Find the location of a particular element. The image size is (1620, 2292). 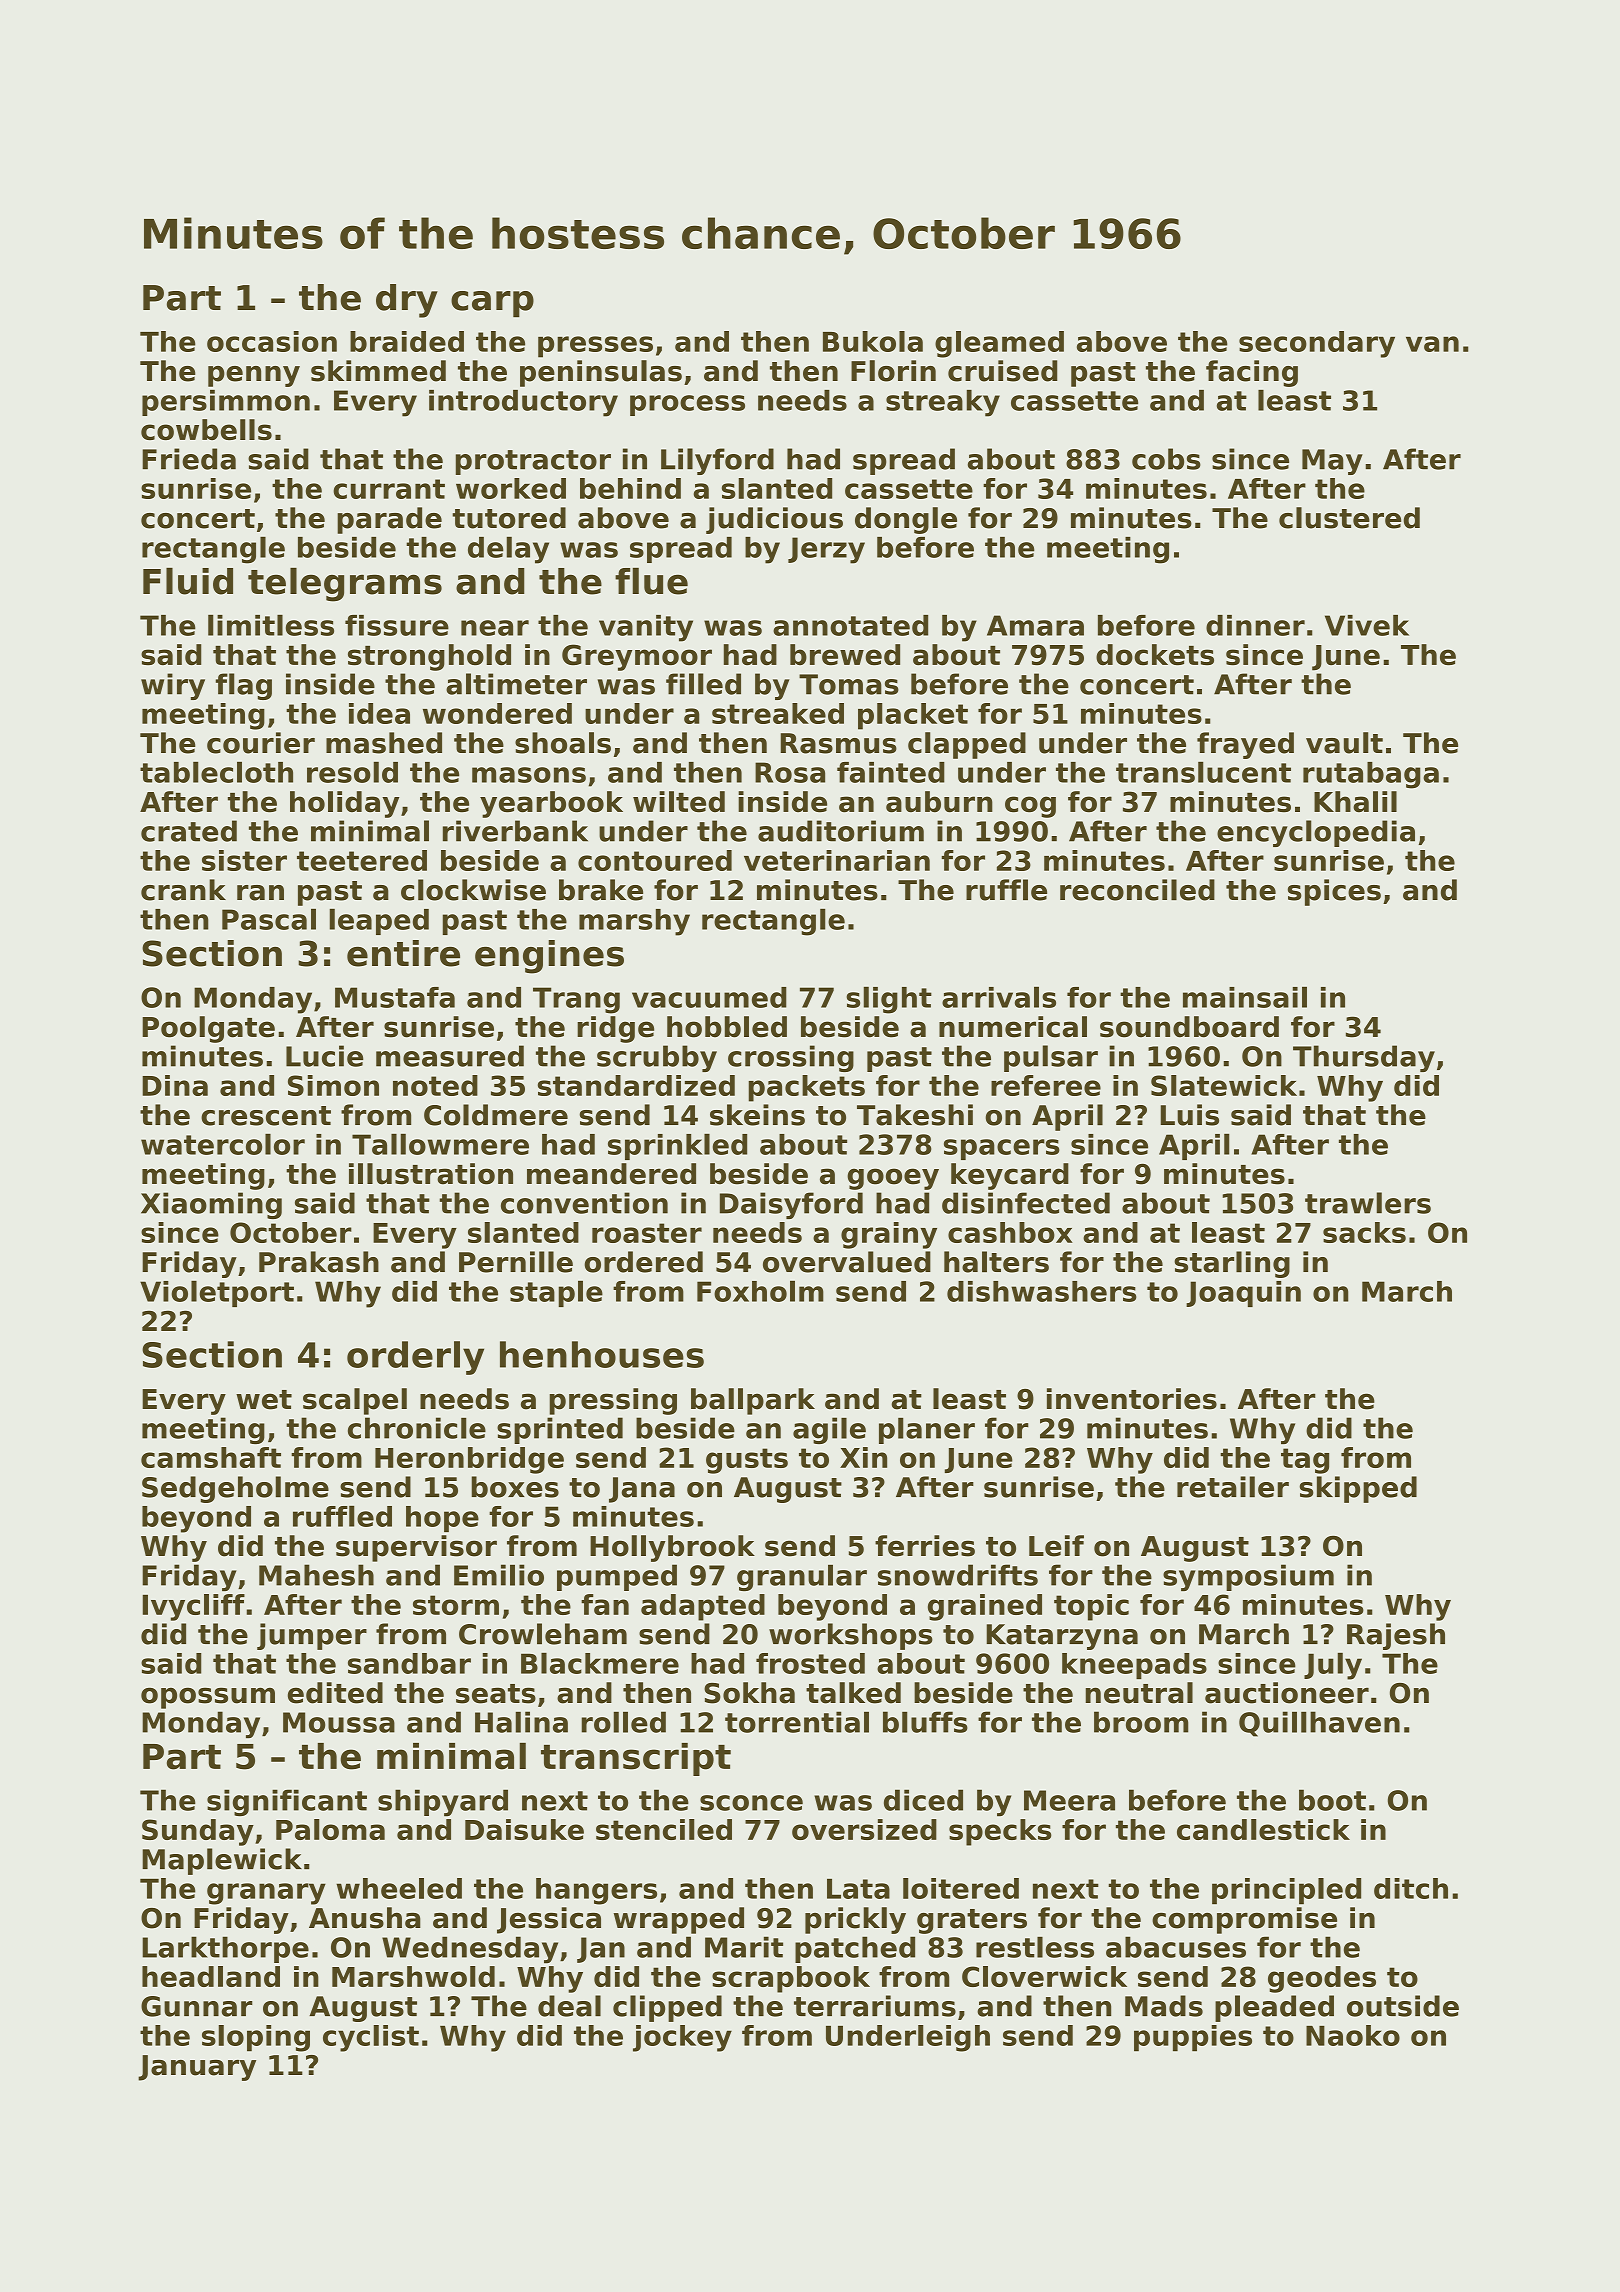

Naoko is located at coordinates (1353, 2035).
